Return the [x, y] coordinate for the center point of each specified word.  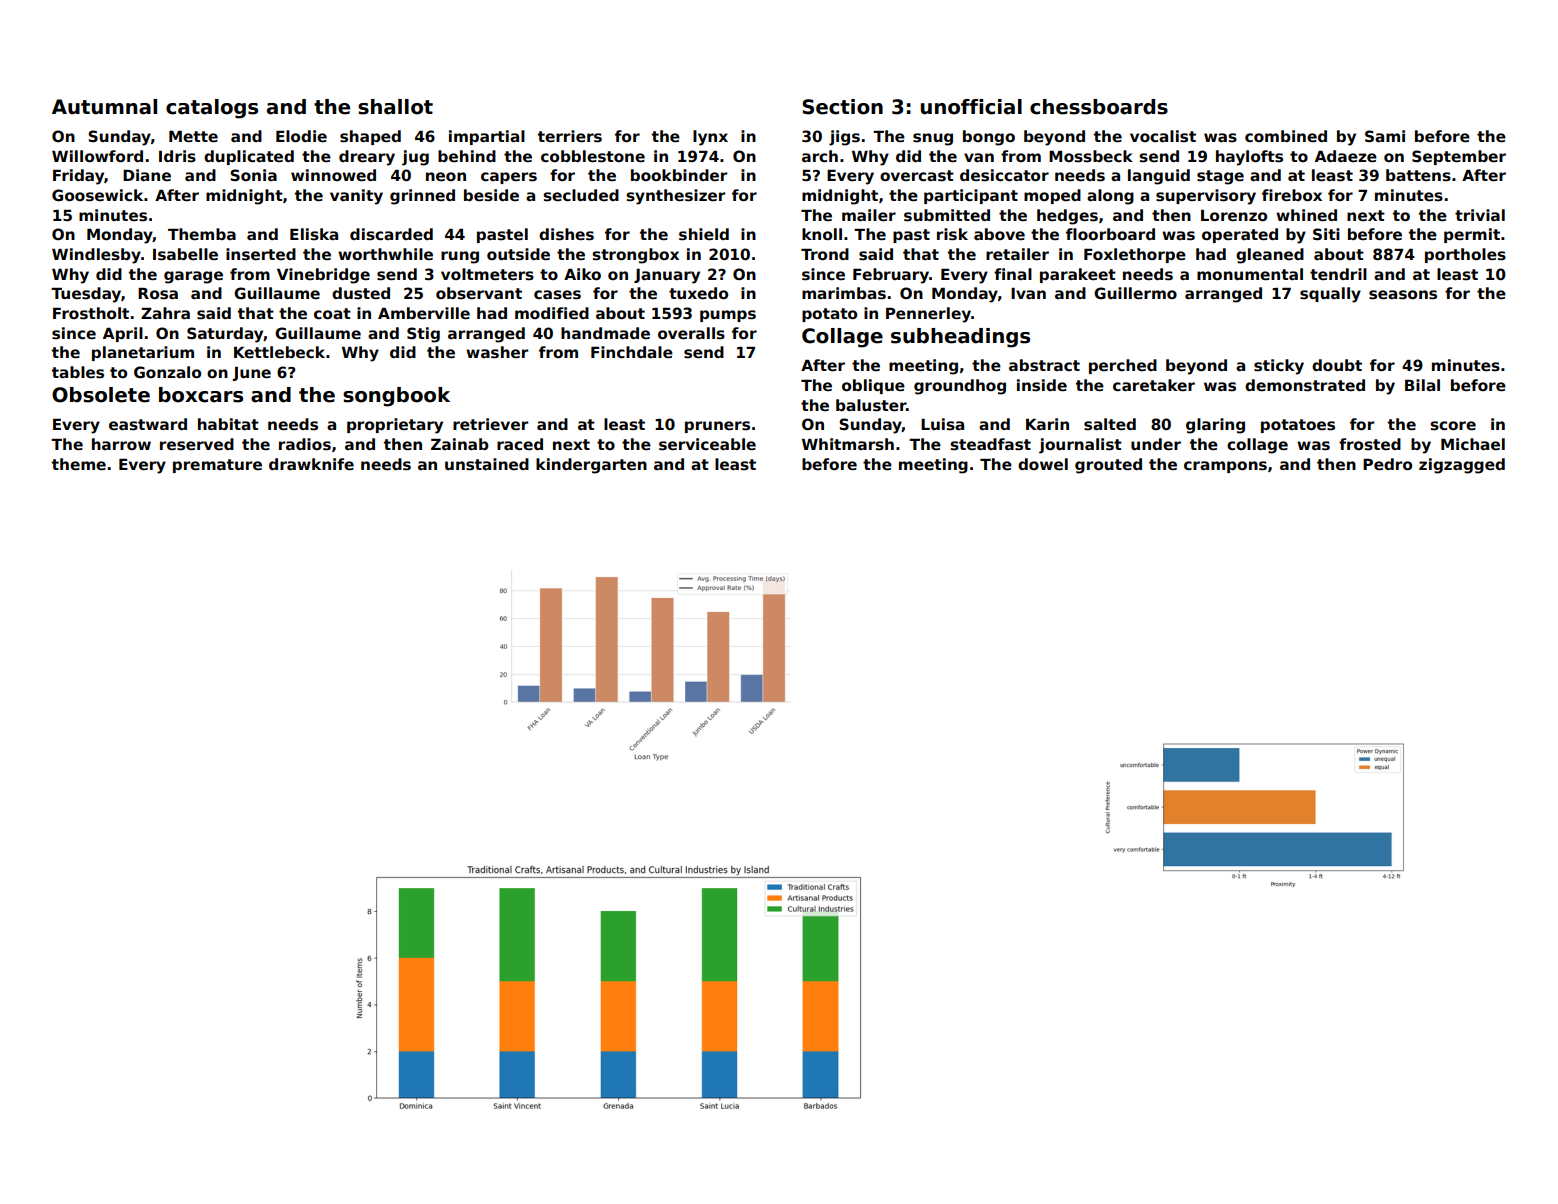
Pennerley [928, 315]
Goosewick [97, 195]
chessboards [1099, 107]
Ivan [1028, 293]
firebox [1292, 195]
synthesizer [675, 197]
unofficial [971, 107]
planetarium [143, 353]
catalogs [212, 109]
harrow [121, 444]
